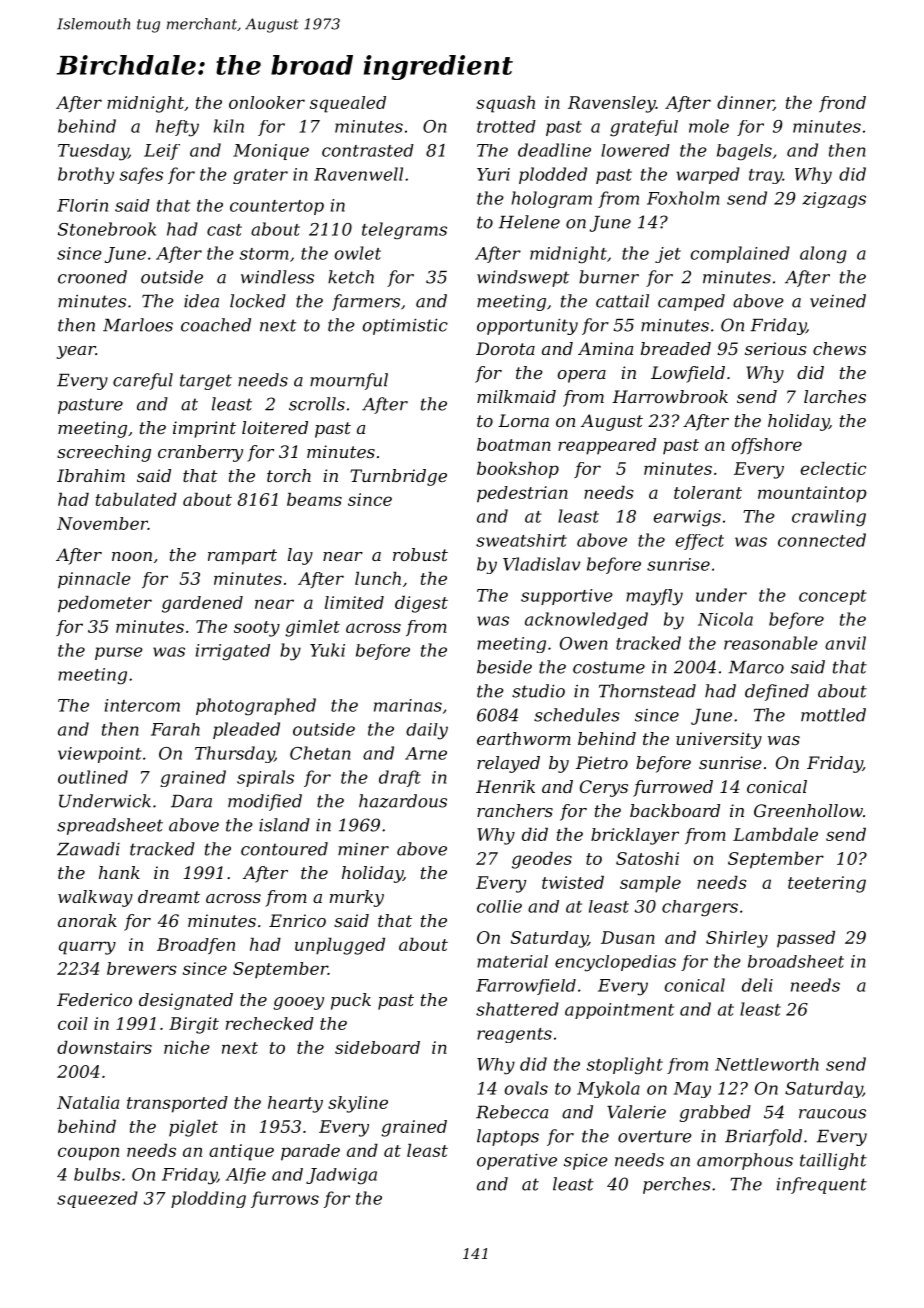 Image resolution: width=924 pixels, height=1308 pixels. What do you see at coordinates (607, 446) in the screenshot?
I see `reappeared` at bounding box center [607, 446].
